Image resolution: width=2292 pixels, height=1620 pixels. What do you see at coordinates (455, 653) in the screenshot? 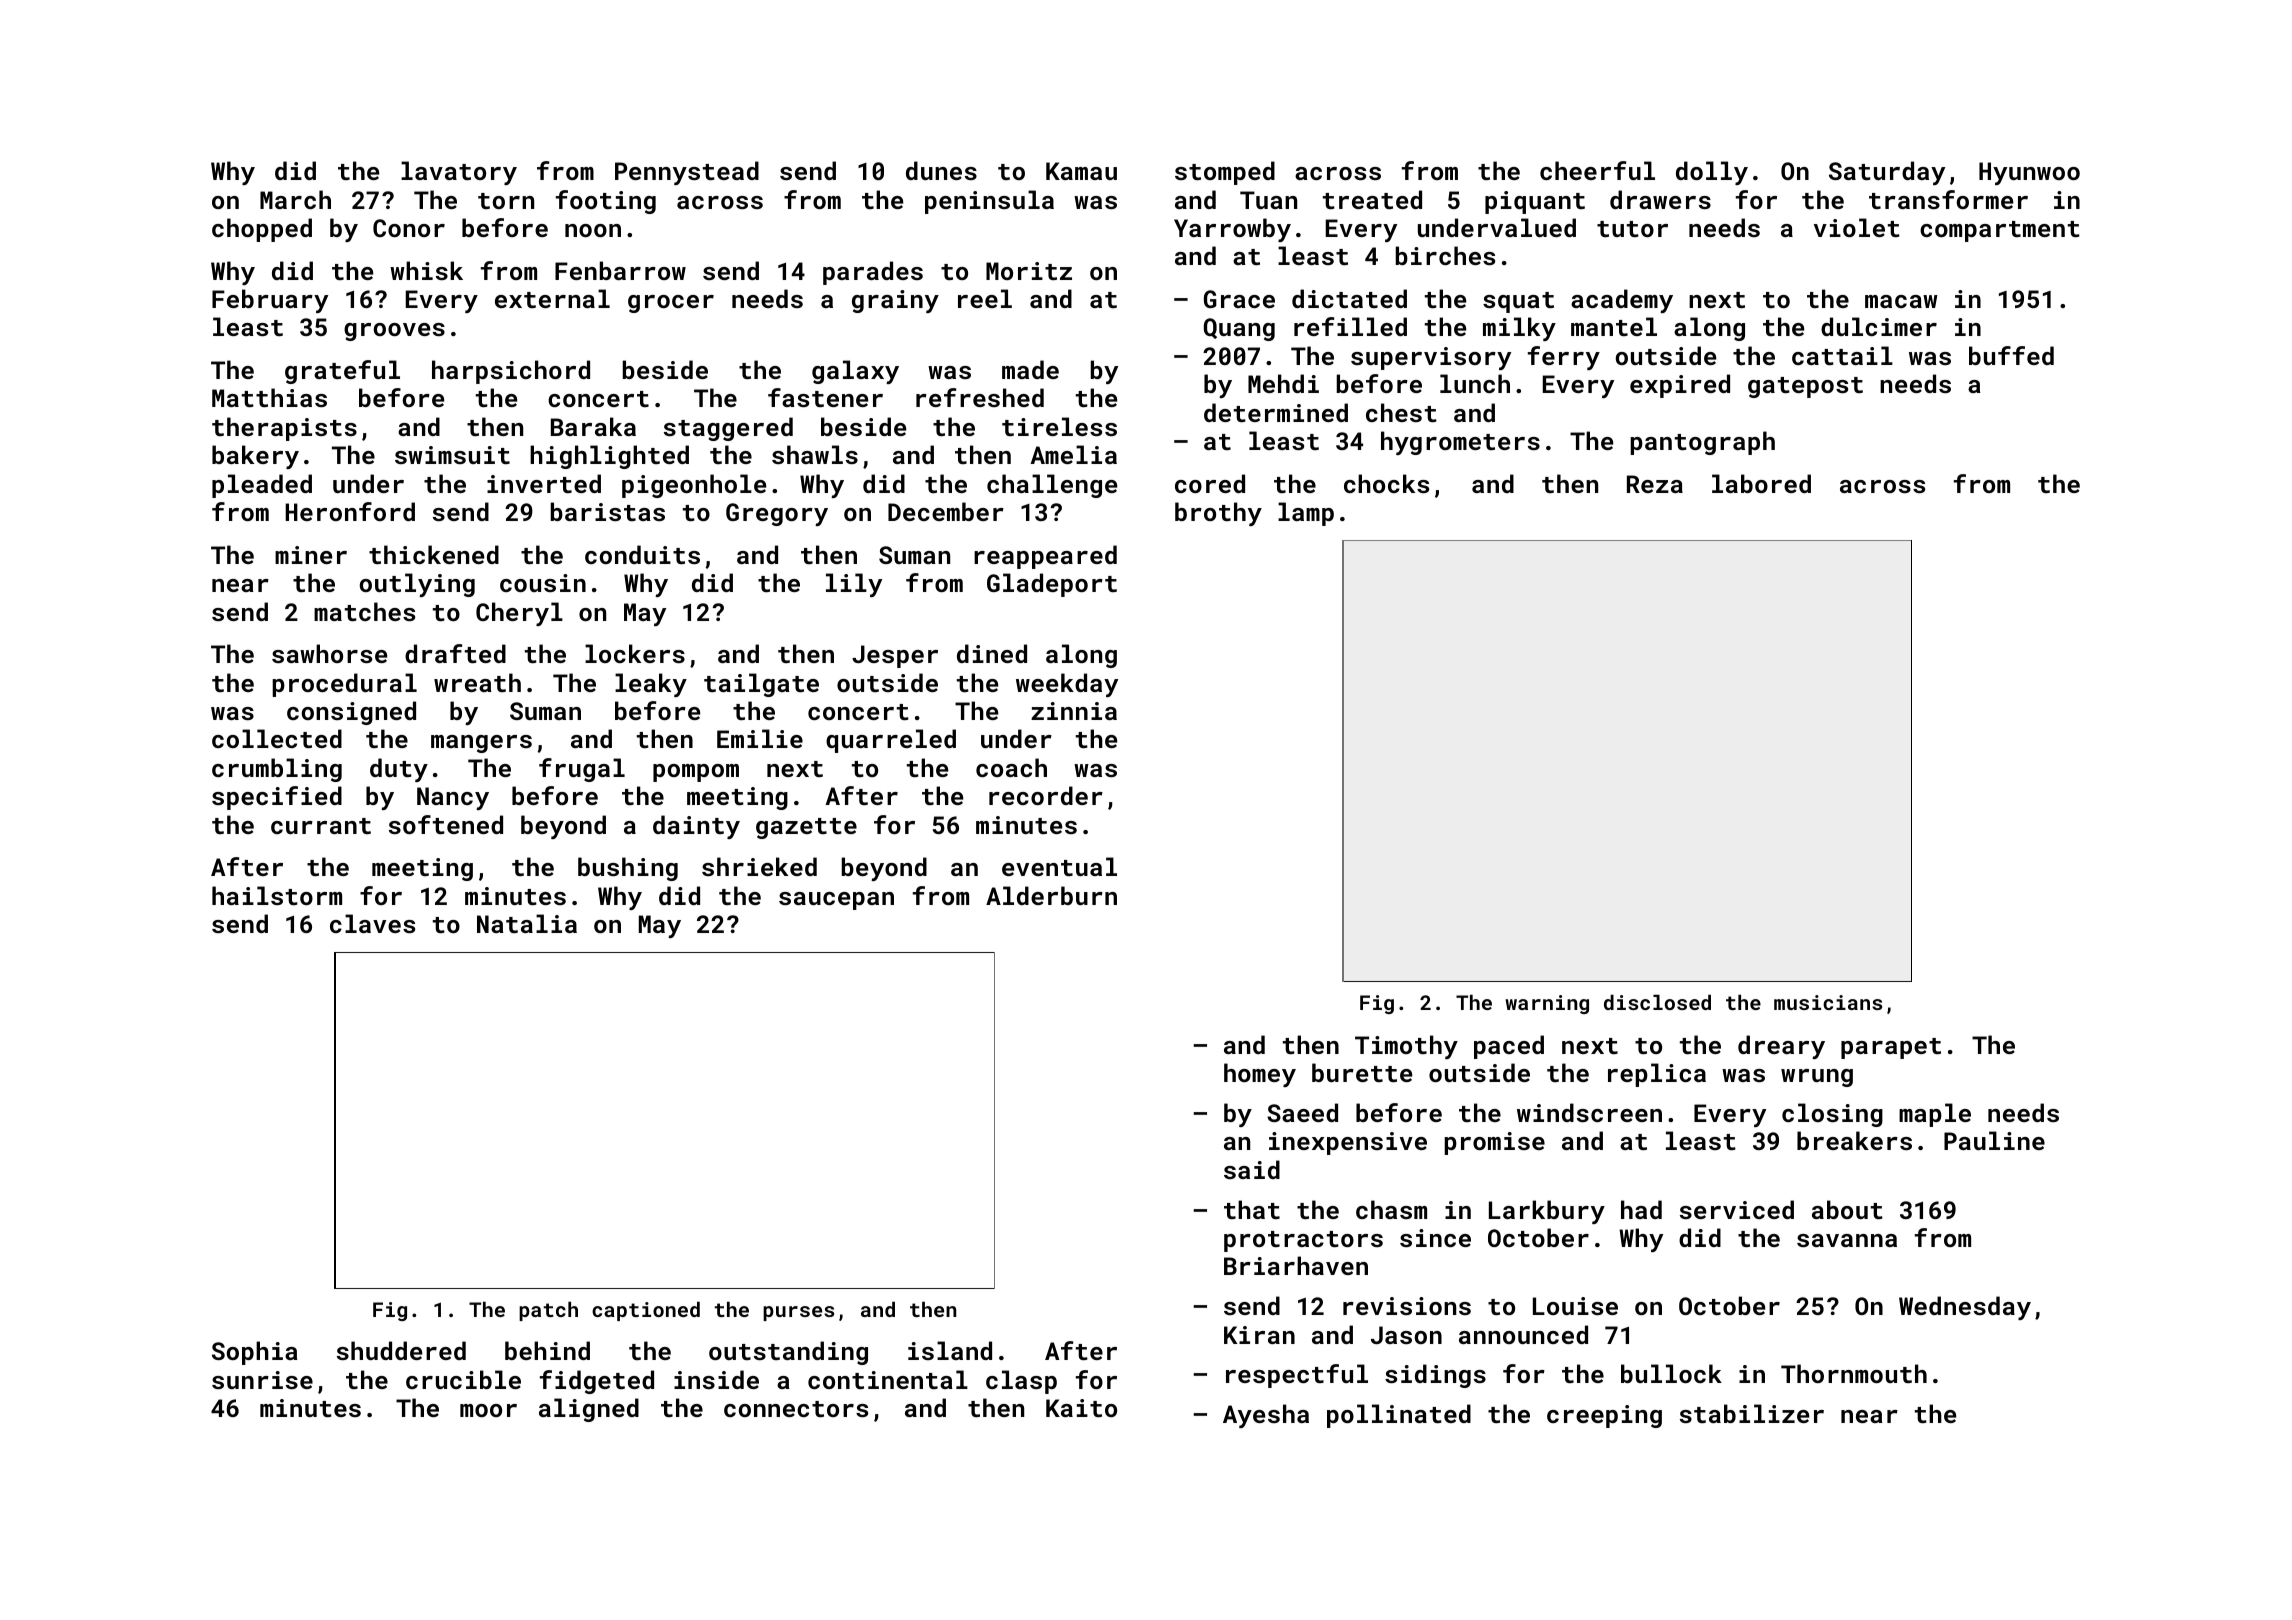
I see `drafted` at bounding box center [455, 653].
